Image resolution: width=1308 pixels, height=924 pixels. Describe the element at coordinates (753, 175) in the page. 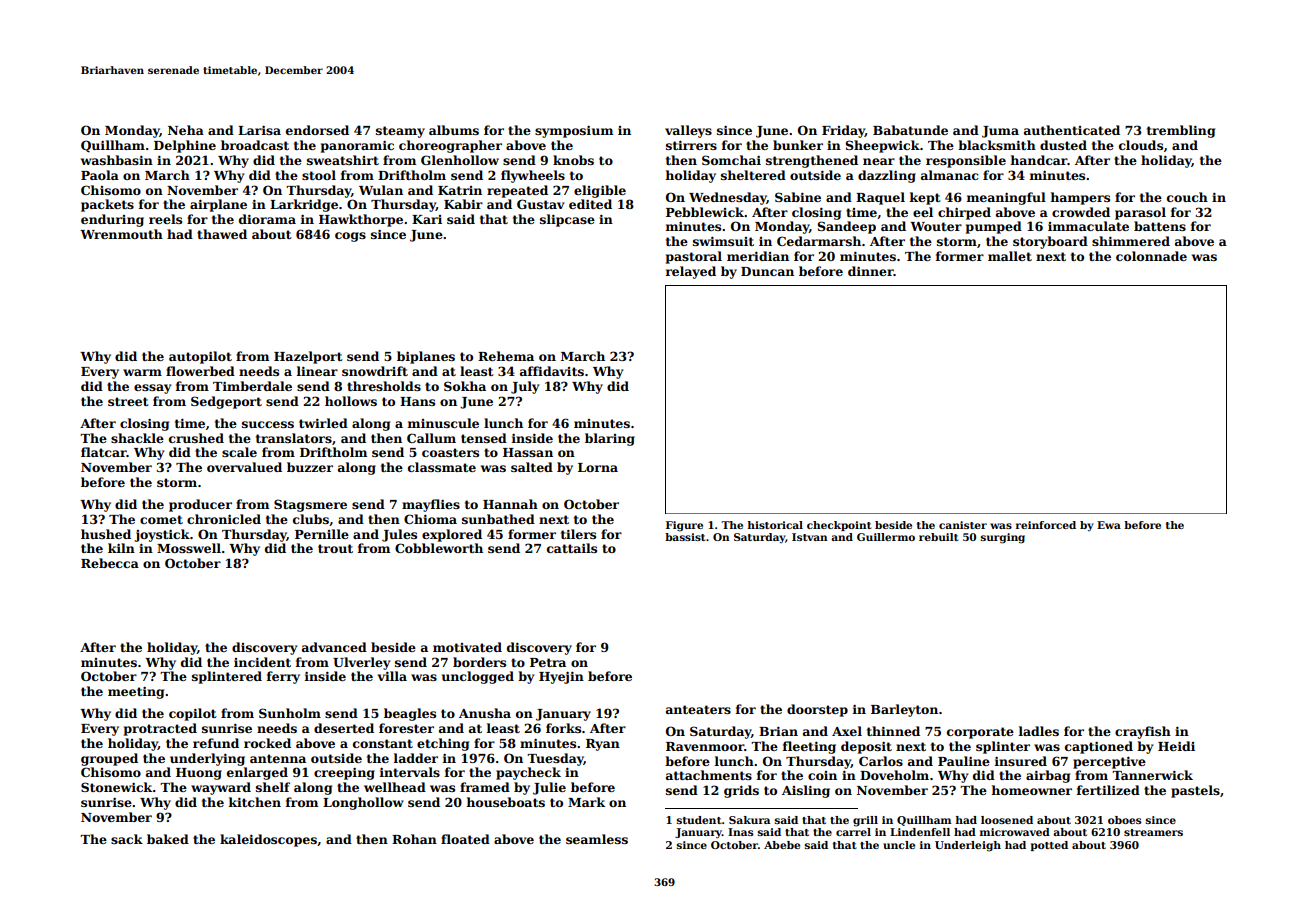

I see `sheltered` at that location.
